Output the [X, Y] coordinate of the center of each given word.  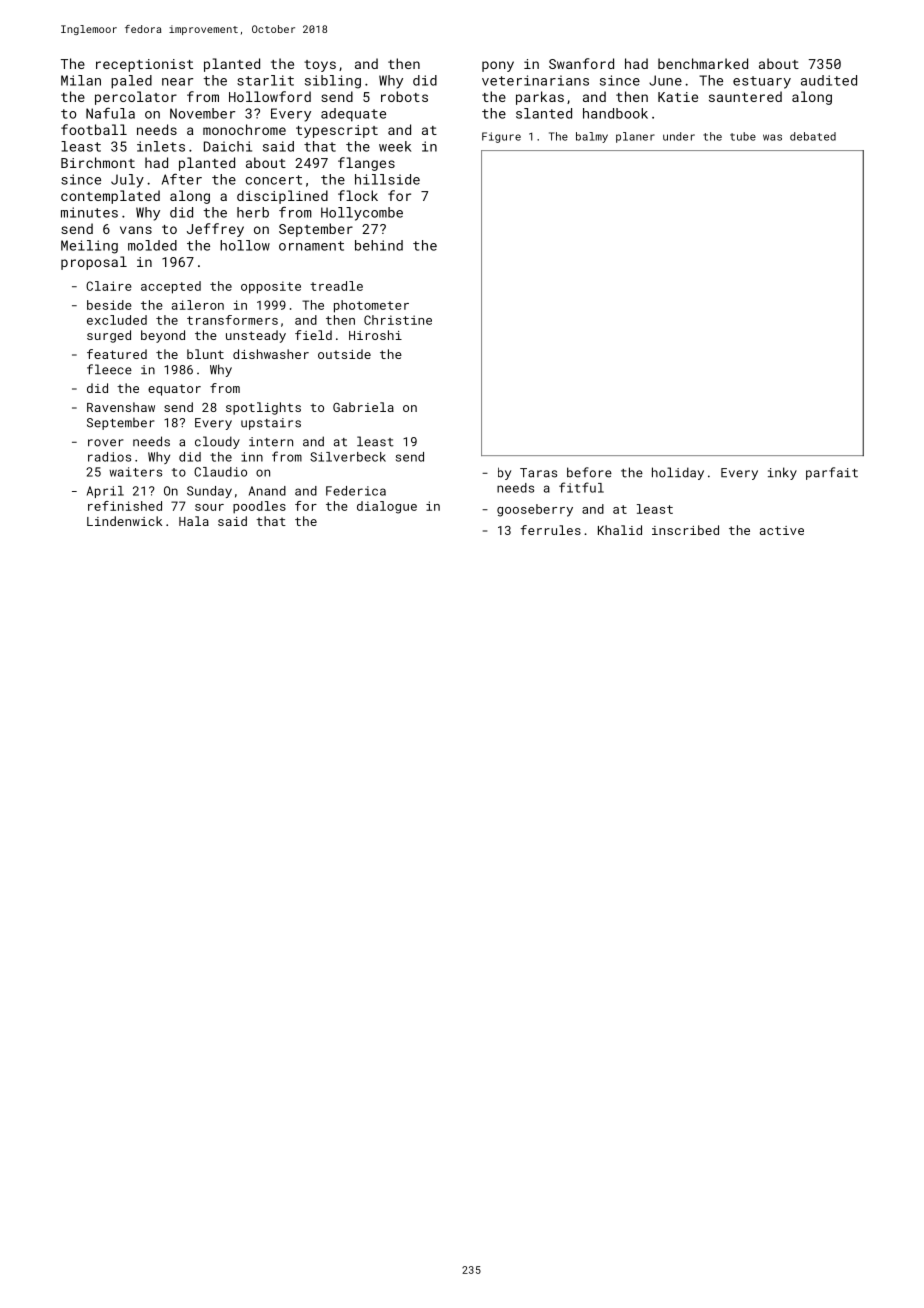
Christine [398, 320]
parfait [832, 473]
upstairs [271, 424]
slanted [544, 113]
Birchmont [98, 162]
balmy [592, 137]
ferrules [551, 530]
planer [635, 137]
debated [813, 136]
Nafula [110, 113]
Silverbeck [348, 457]
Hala [194, 521]
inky [782, 473]
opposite [271, 287]
